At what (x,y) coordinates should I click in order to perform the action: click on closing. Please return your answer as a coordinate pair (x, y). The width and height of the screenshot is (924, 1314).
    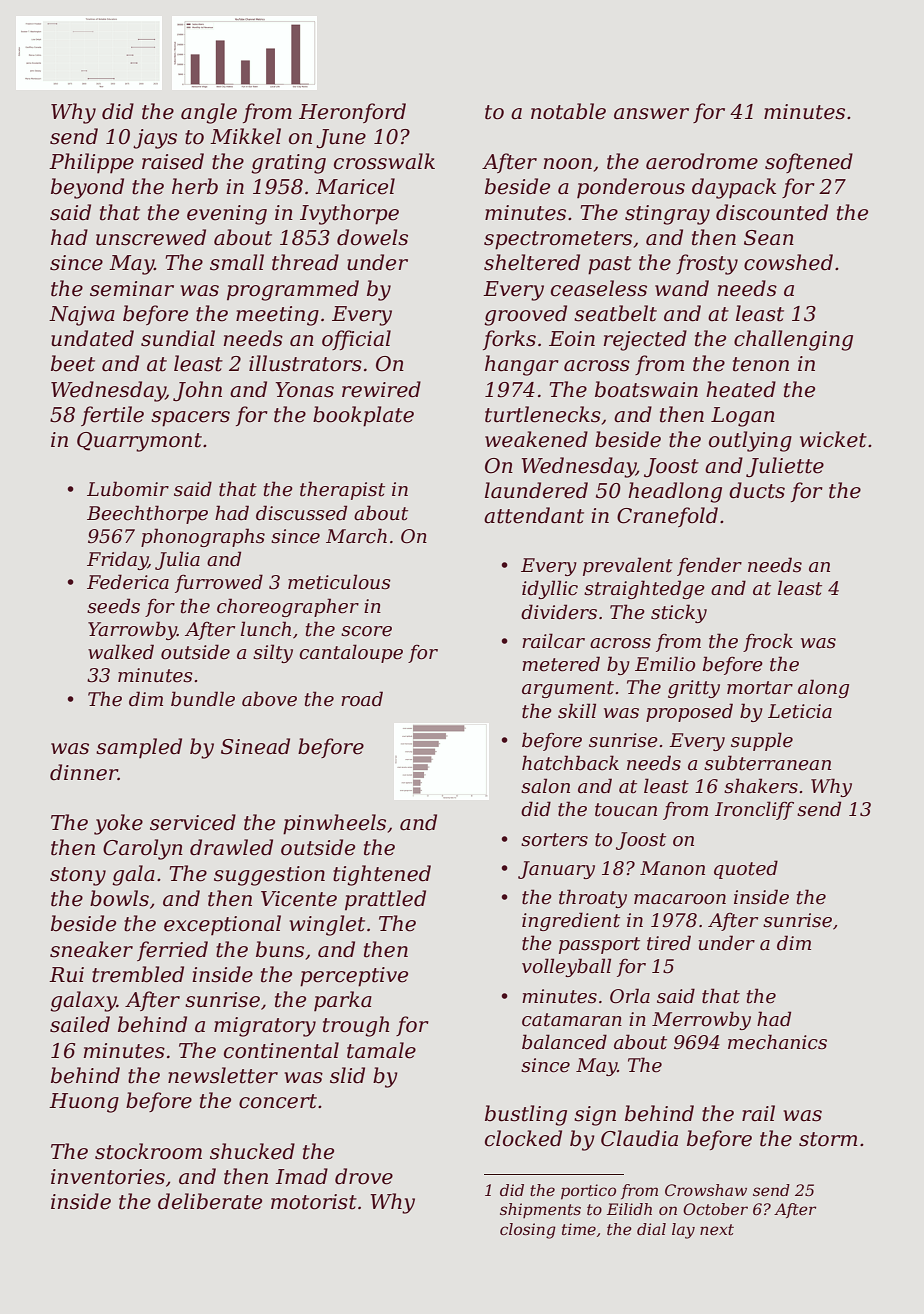
    Looking at the image, I should click on (528, 1231).
